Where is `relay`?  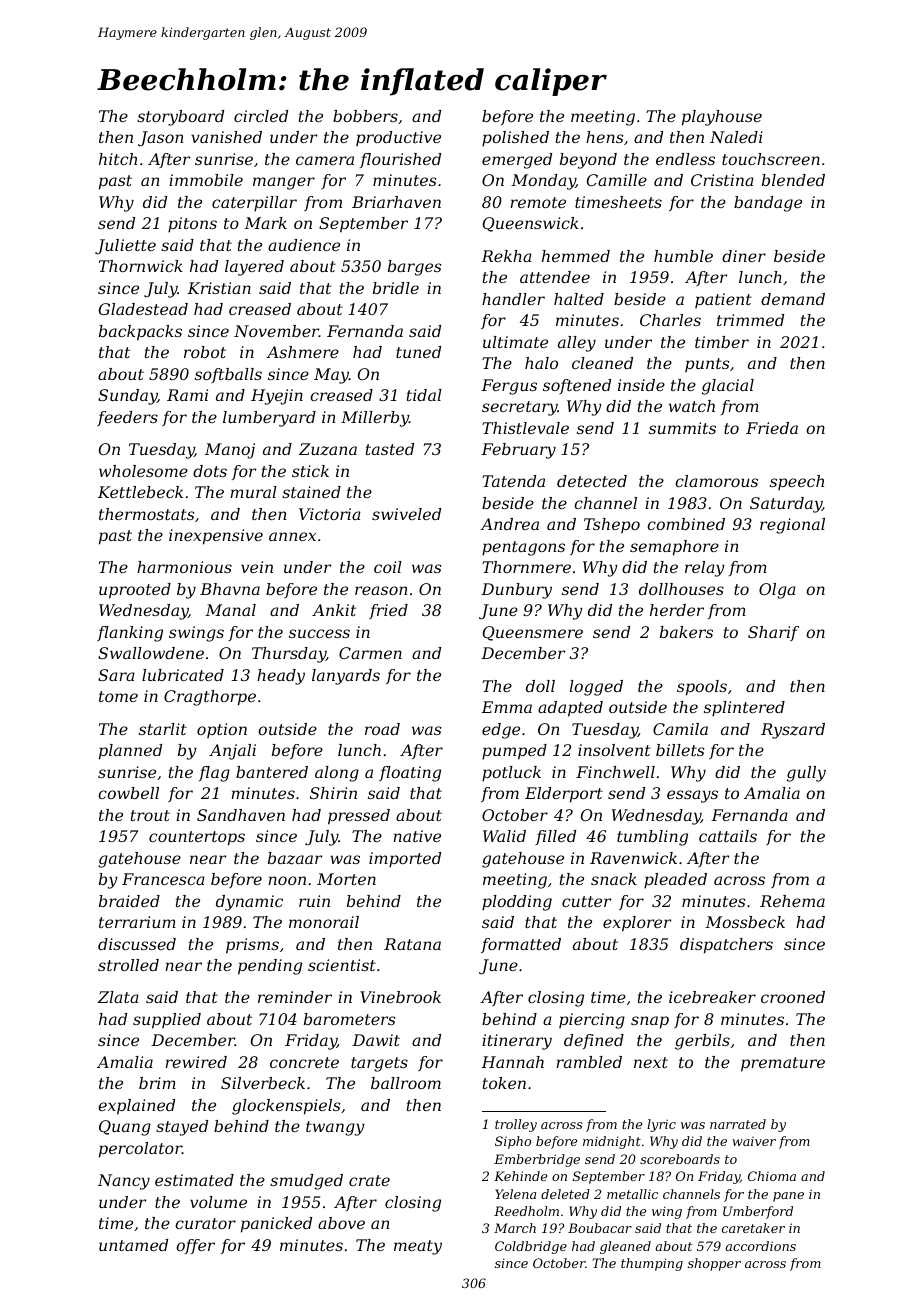
relay is located at coordinates (705, 569).
